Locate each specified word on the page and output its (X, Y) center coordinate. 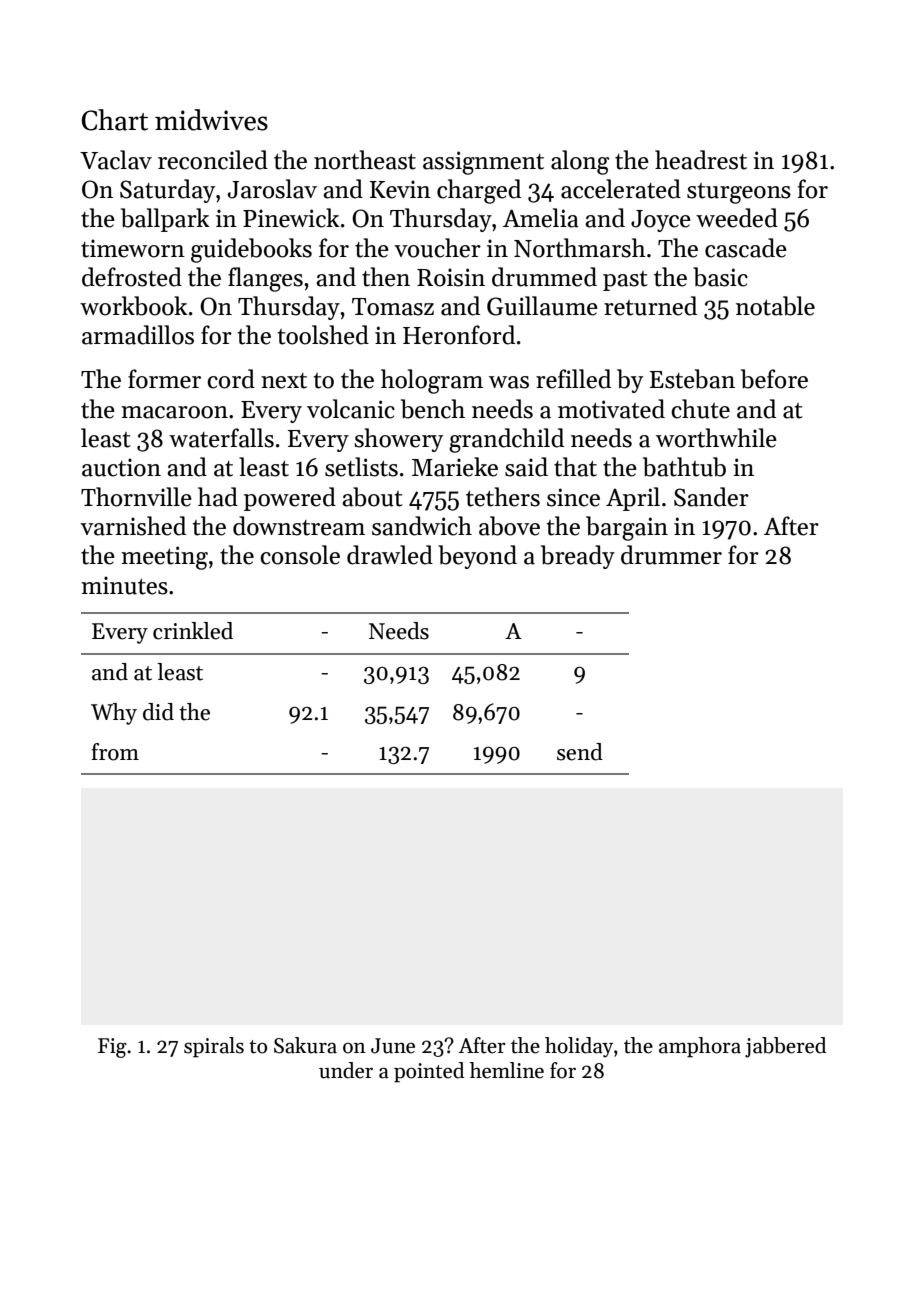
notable (775, 306)
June (393, 1046)
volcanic (351, 409)
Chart (115, 120)
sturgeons (739, 193)
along (580, 162)
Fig (112, 1048)
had (218, 497)
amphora (700, 1047)
